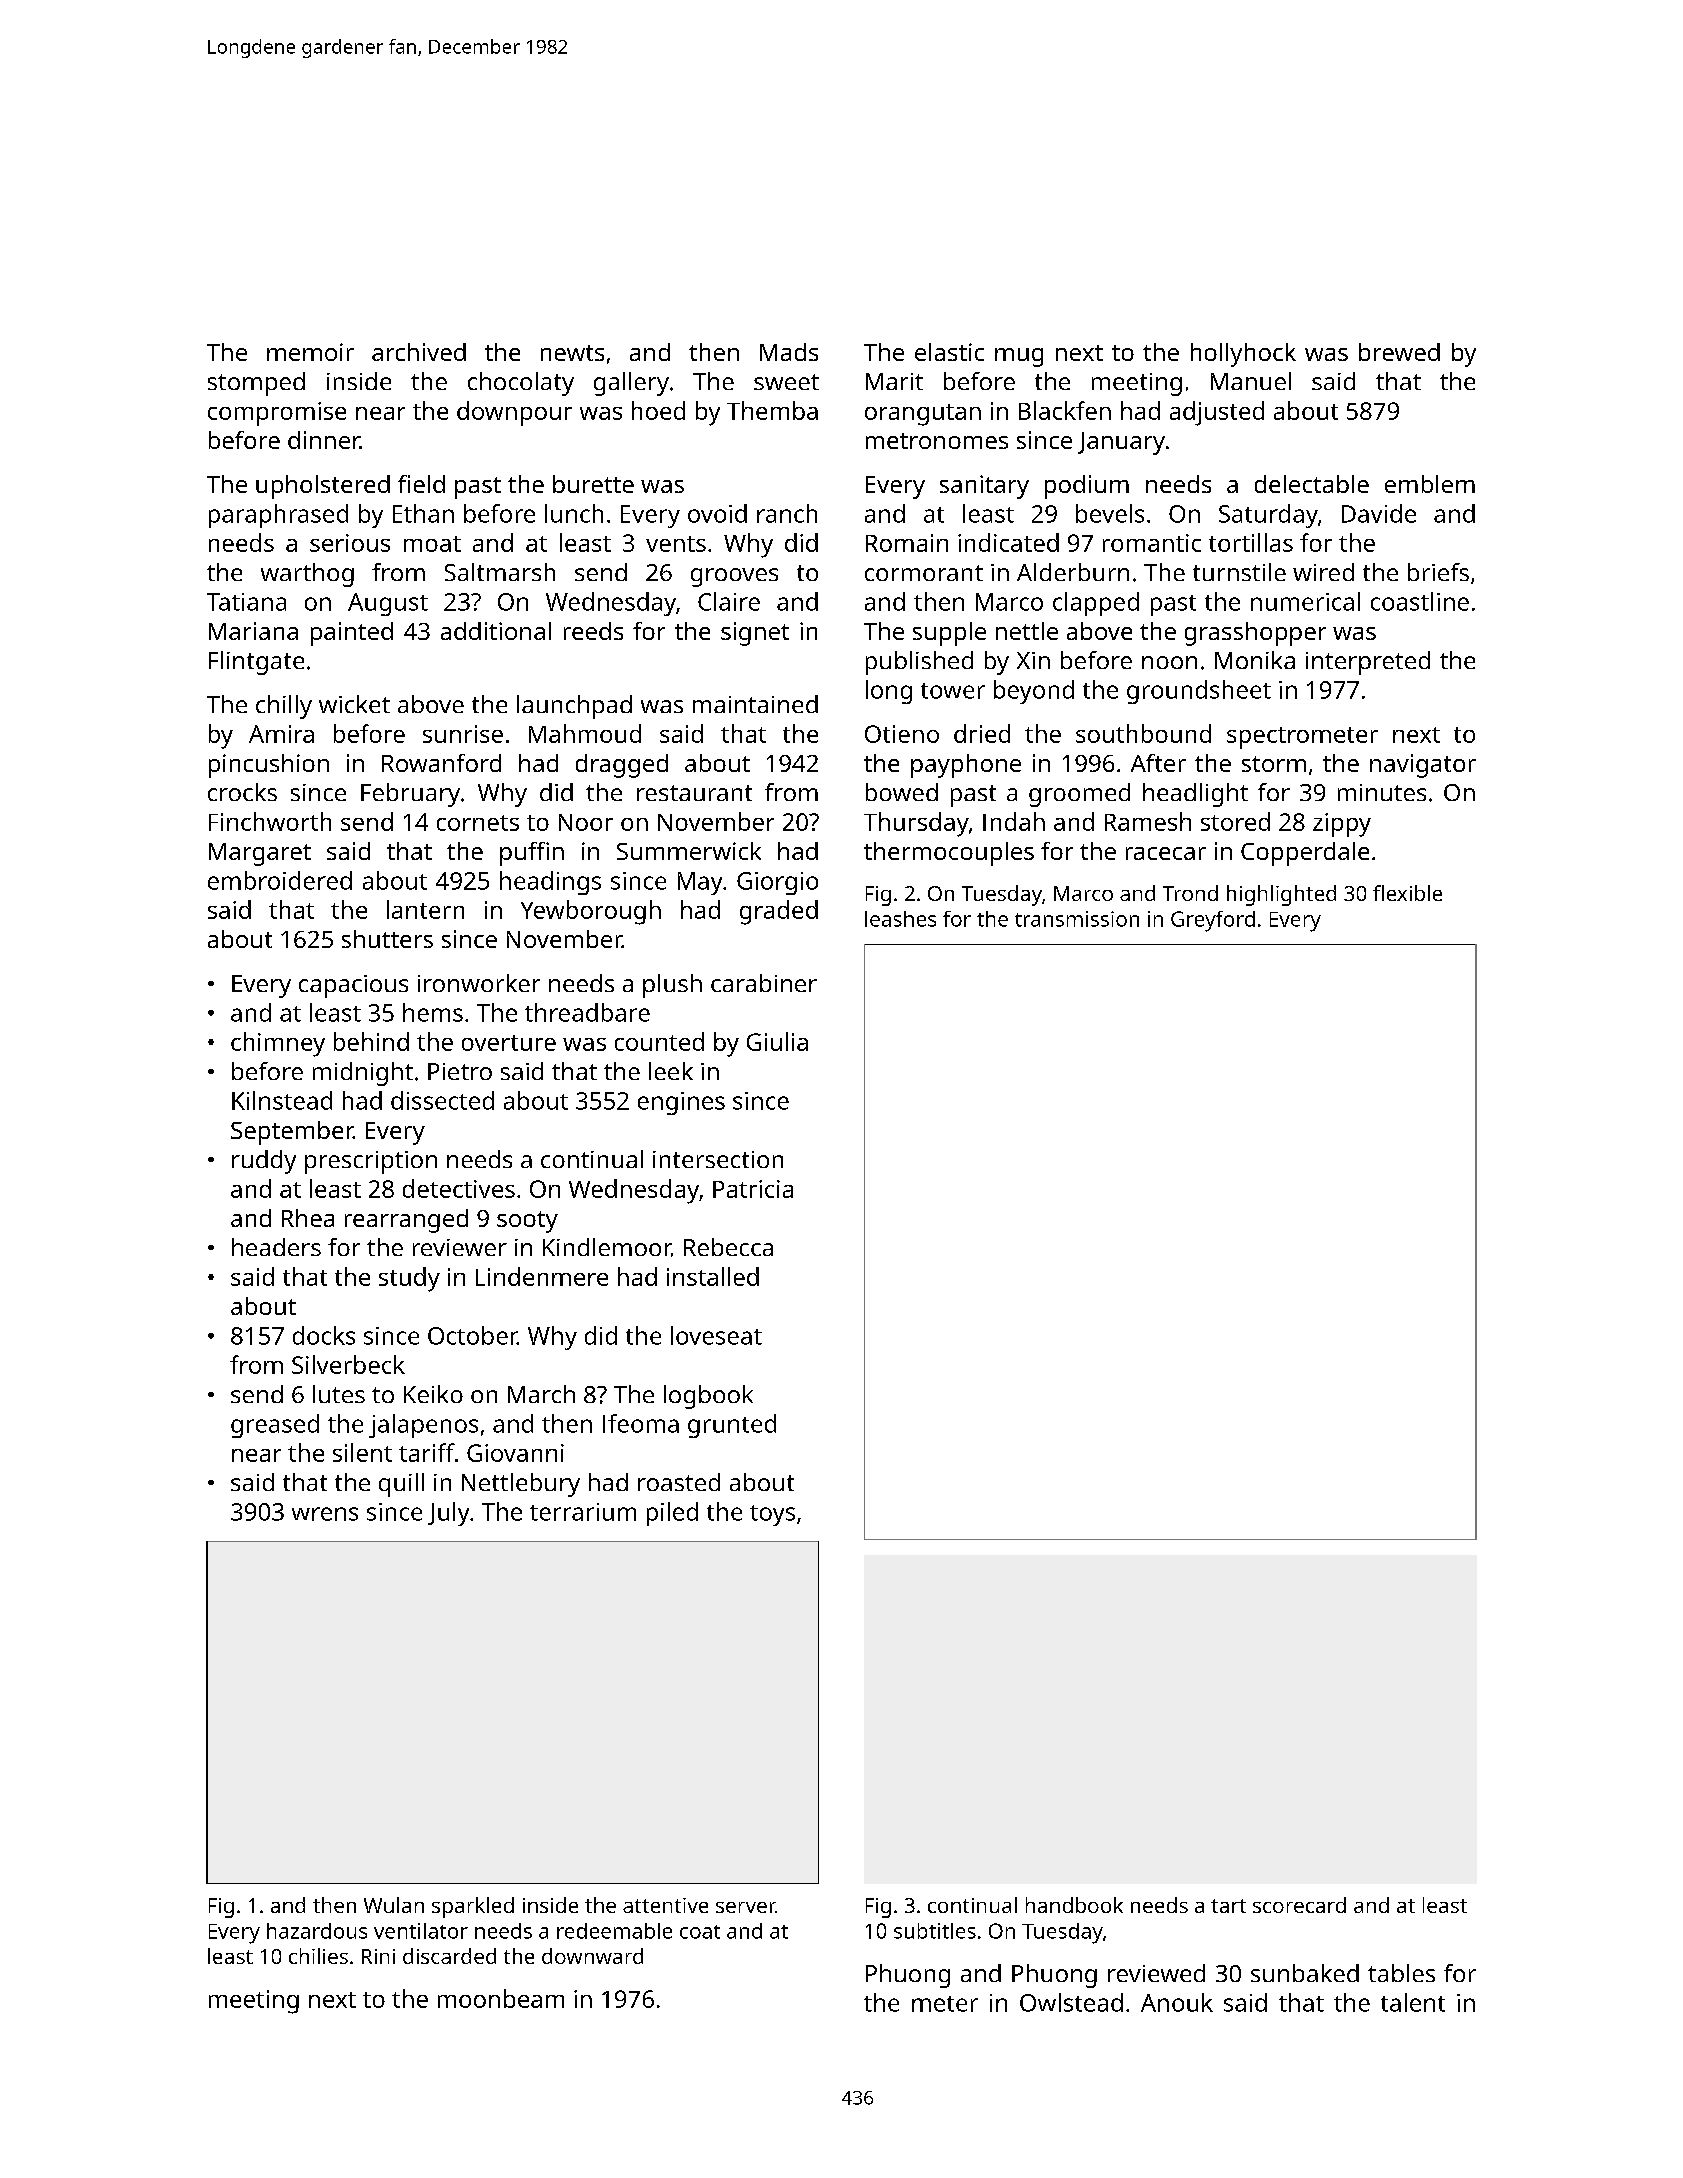  I want to click on emblem, so click(1430, 484).
